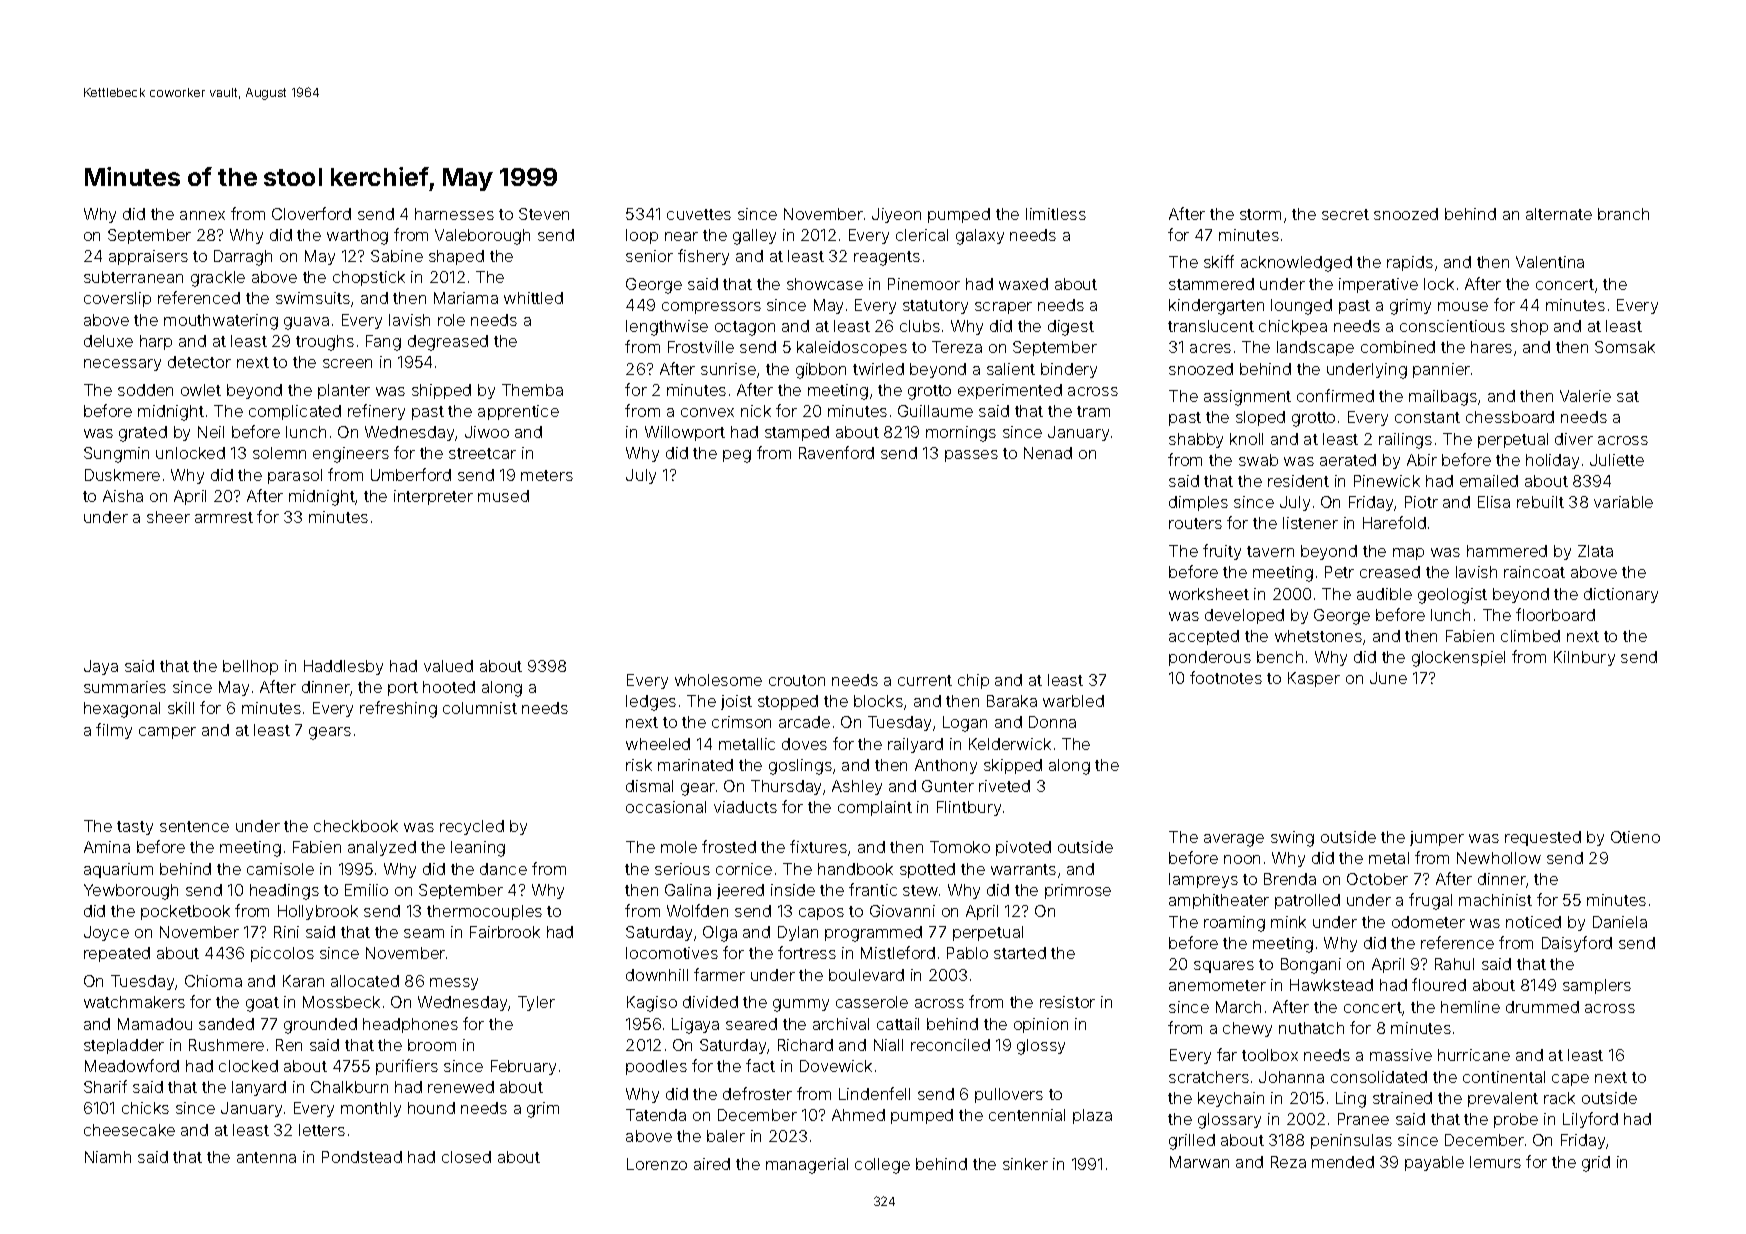  I want to click on lanyard, so click(259, 1088).
